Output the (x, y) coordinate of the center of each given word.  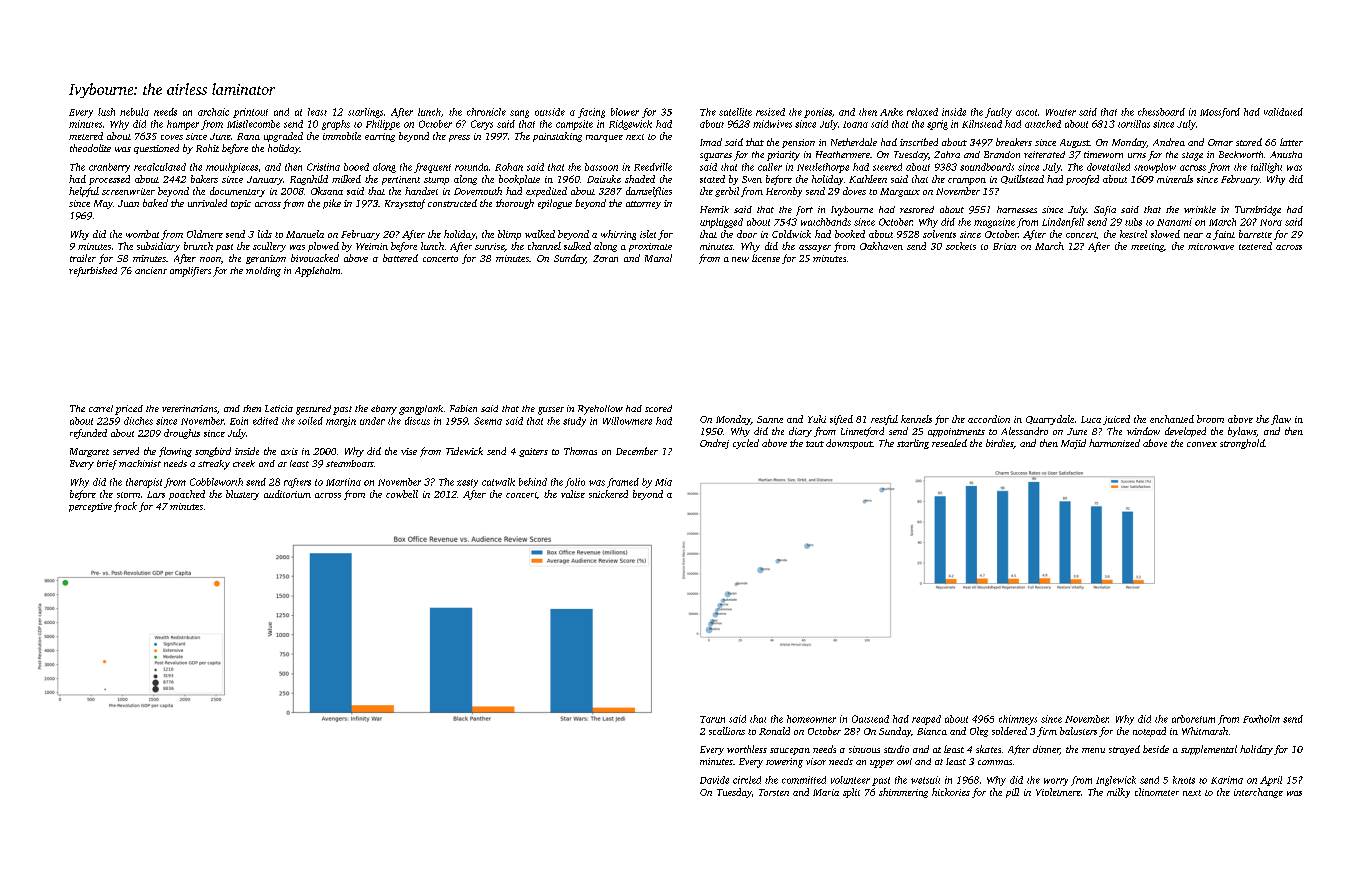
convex (1202, 444)
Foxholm (1261, 719)
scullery (269, 247)
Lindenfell (1063, 223)
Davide (714, 780)
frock (125, 507)
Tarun (712, 719)
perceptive (90, 507)
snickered (608, 494)
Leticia (279, 408)
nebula (134, 112)
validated (1283, 112)
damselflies (649, 192)
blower (625, 112)
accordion (989, 419)
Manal (658, 258)
